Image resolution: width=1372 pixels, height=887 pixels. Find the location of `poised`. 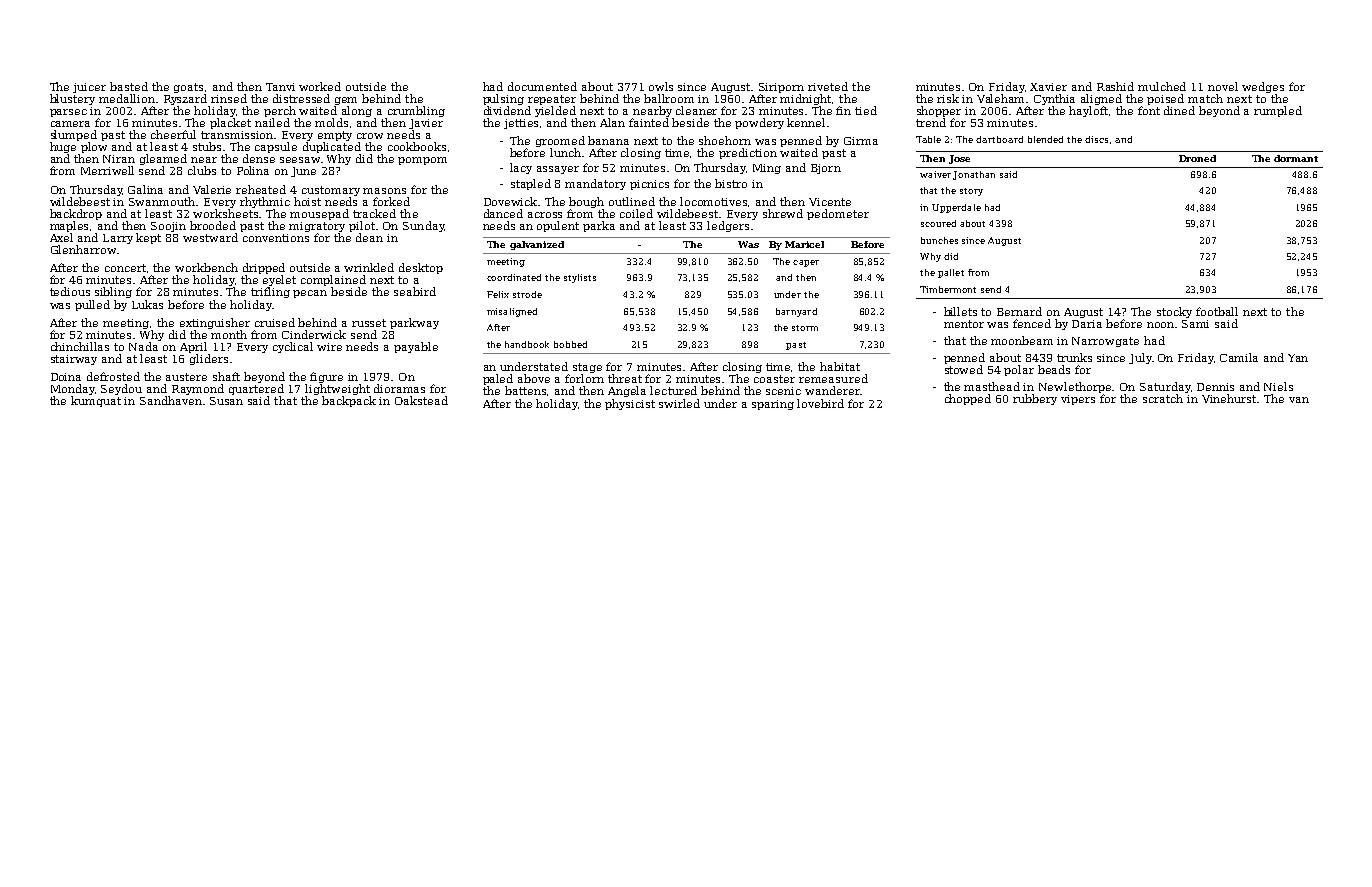

poised is located at coordinates (1165, 99).
